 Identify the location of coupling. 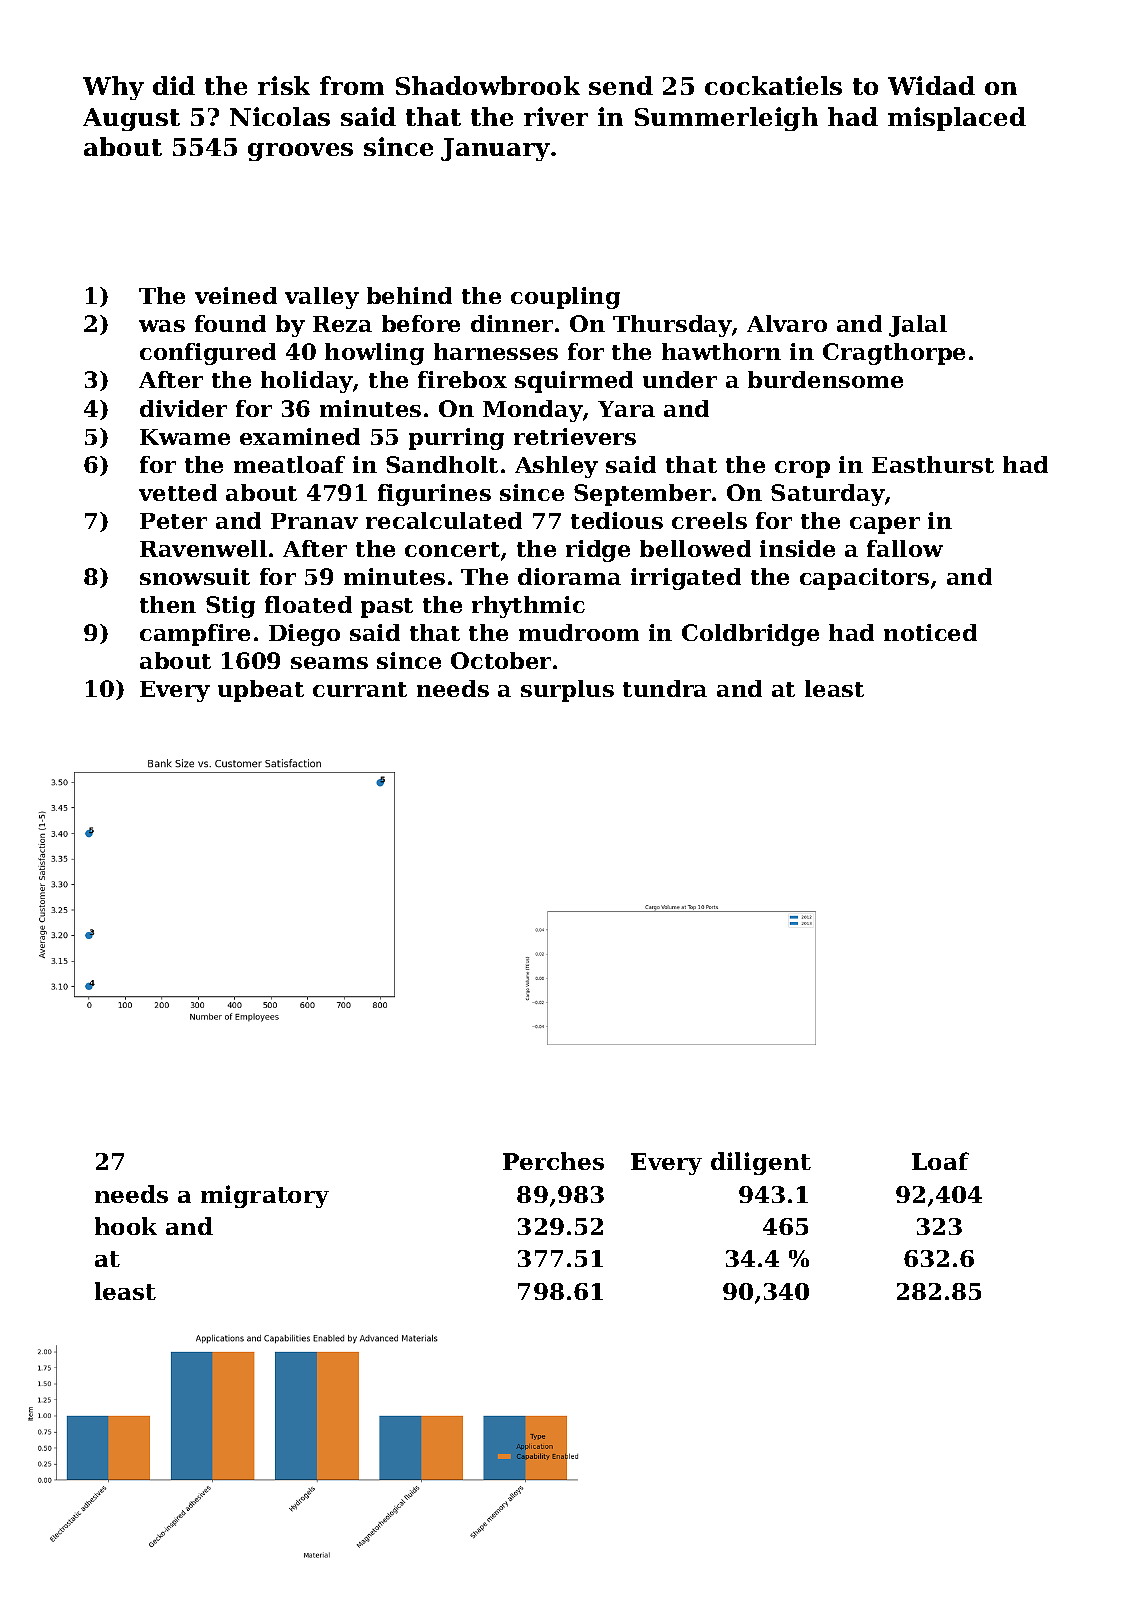
(565, 298).
